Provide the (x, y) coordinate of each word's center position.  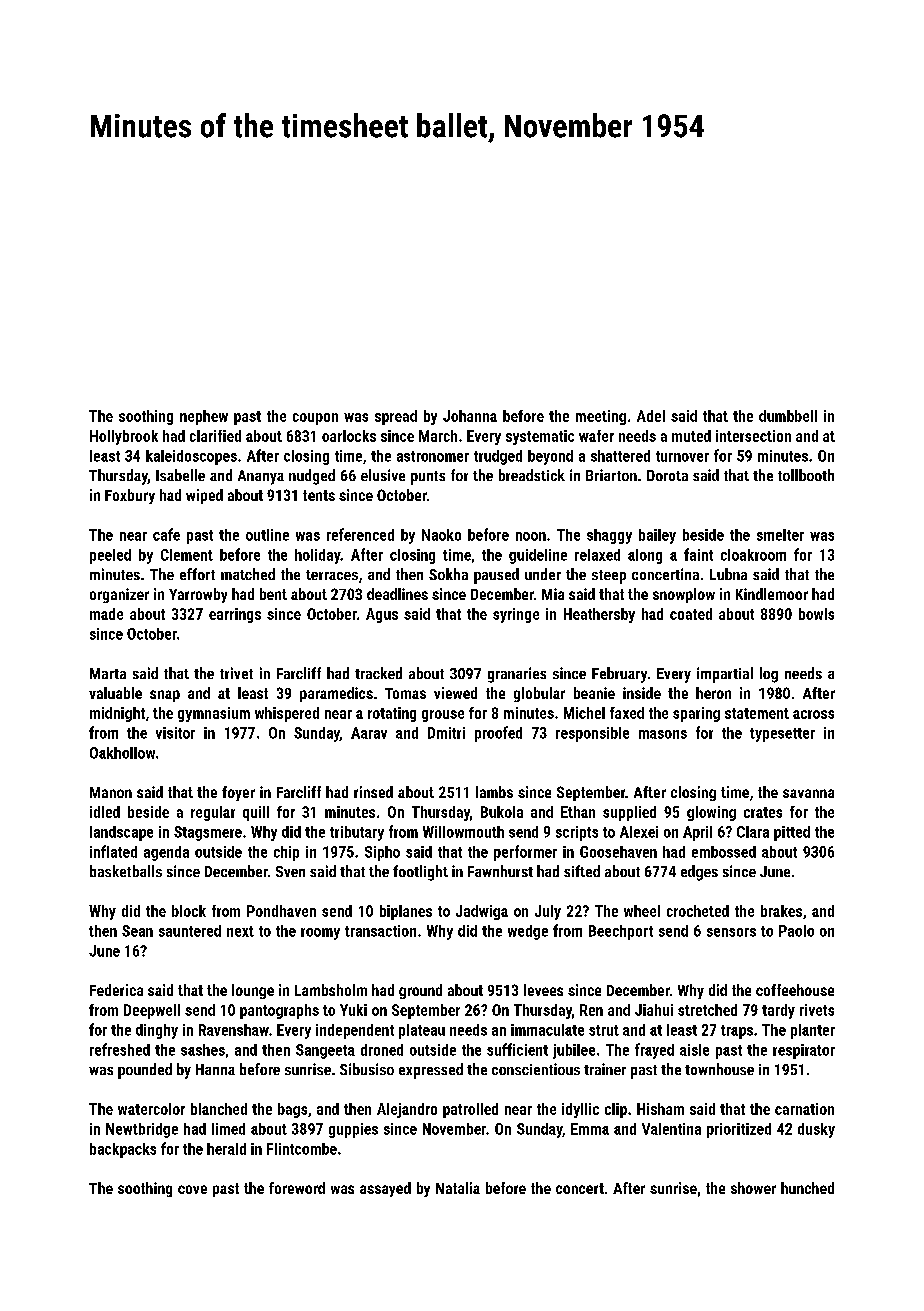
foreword (297, 1188)
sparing (696, 714)
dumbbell (788, 416)
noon (531, 536)
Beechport (621, 932)
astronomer (433, 456)
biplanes (406, 912)
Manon (111, 792)
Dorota (667, 475)
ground (420, 991)
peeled (110, 556)
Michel (584, 713)
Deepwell (152, 1011)
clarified (215, 436)
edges (699, 873)
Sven (290, 871)
